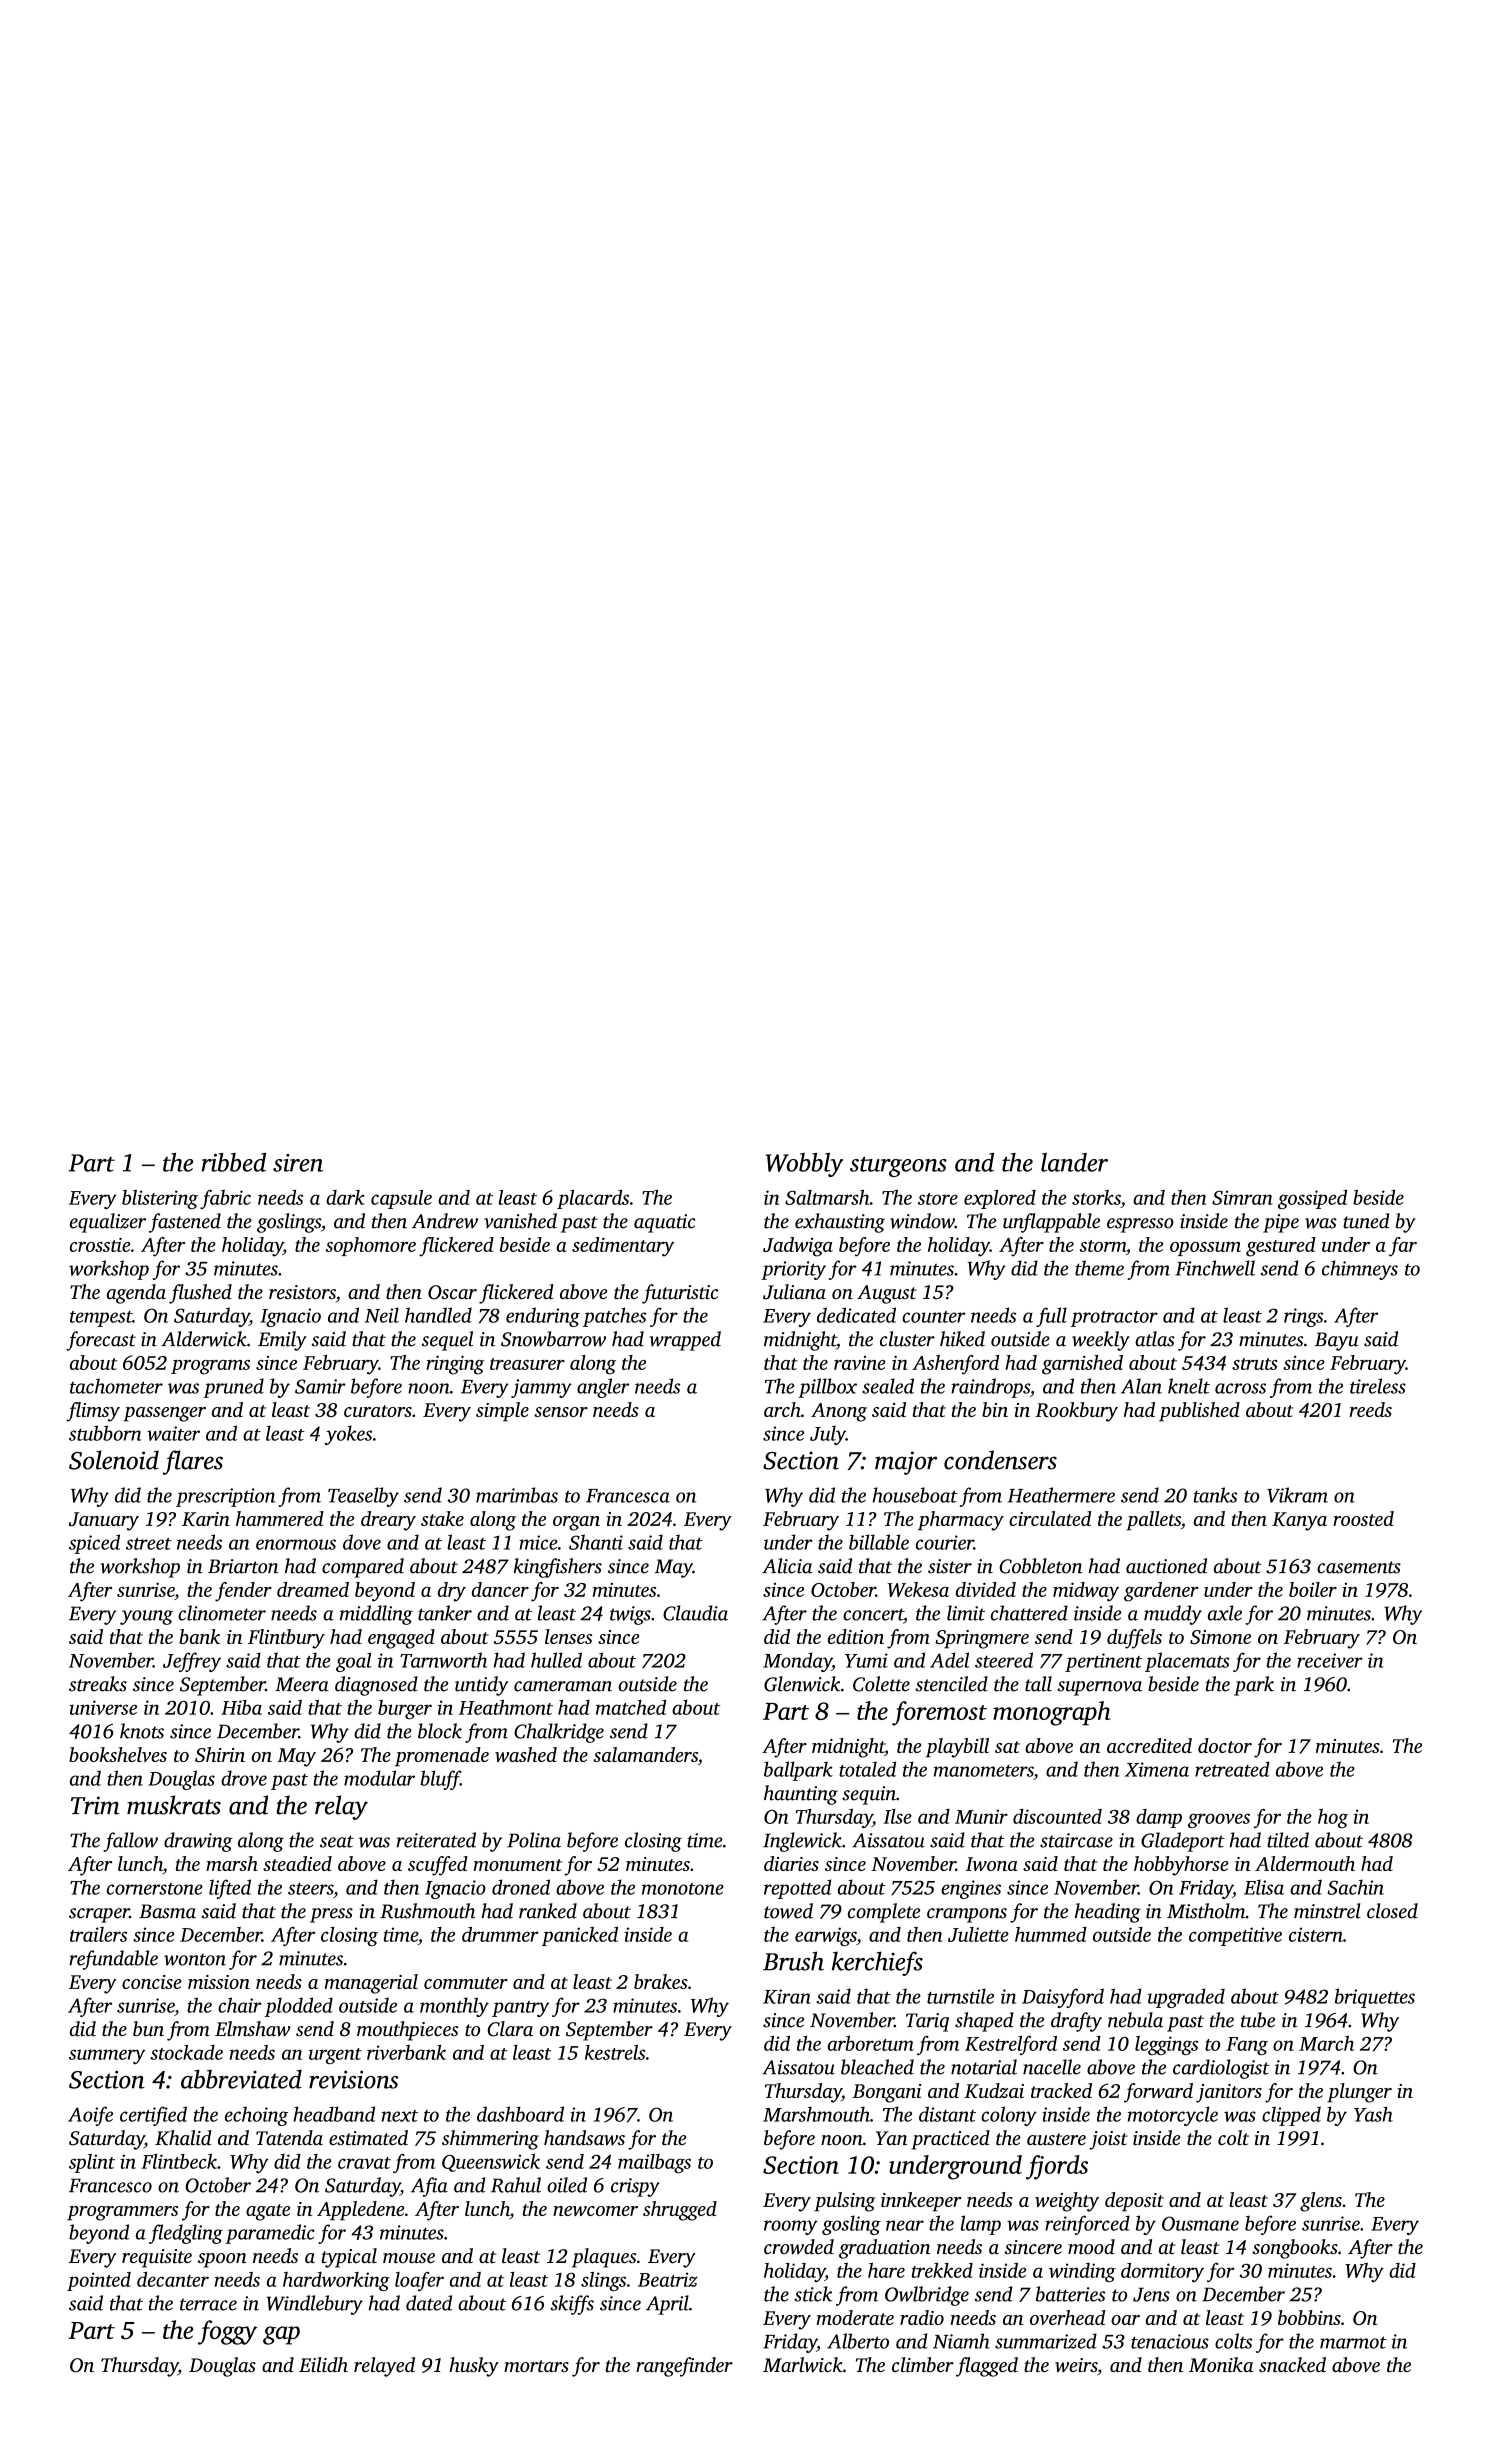  What do you see at coordinates (804, 1165) in the image?
I see `Wobbly` at bounding box center [804, 1165].
